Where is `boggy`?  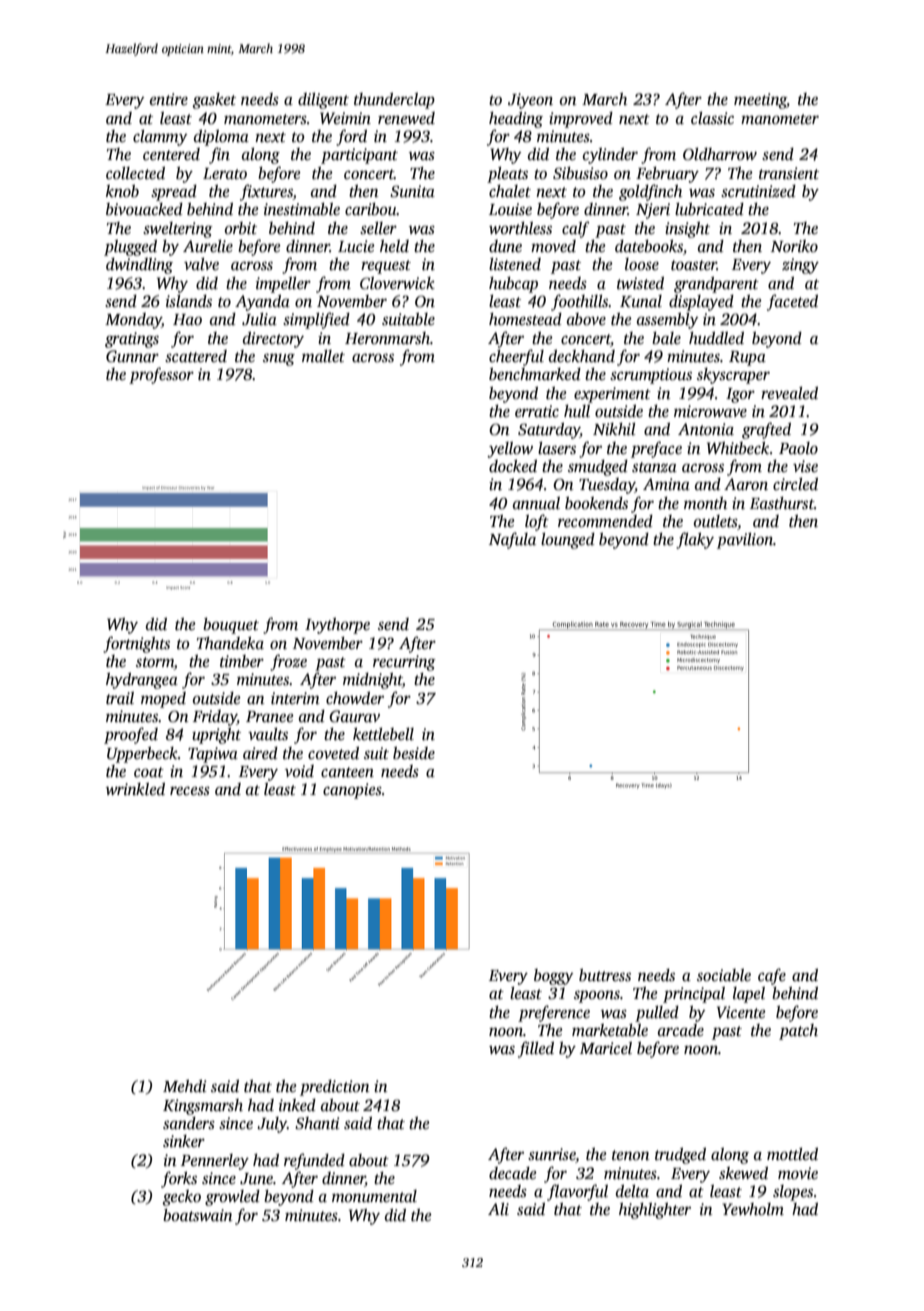
boggy is located at coordinates (554, 977).
